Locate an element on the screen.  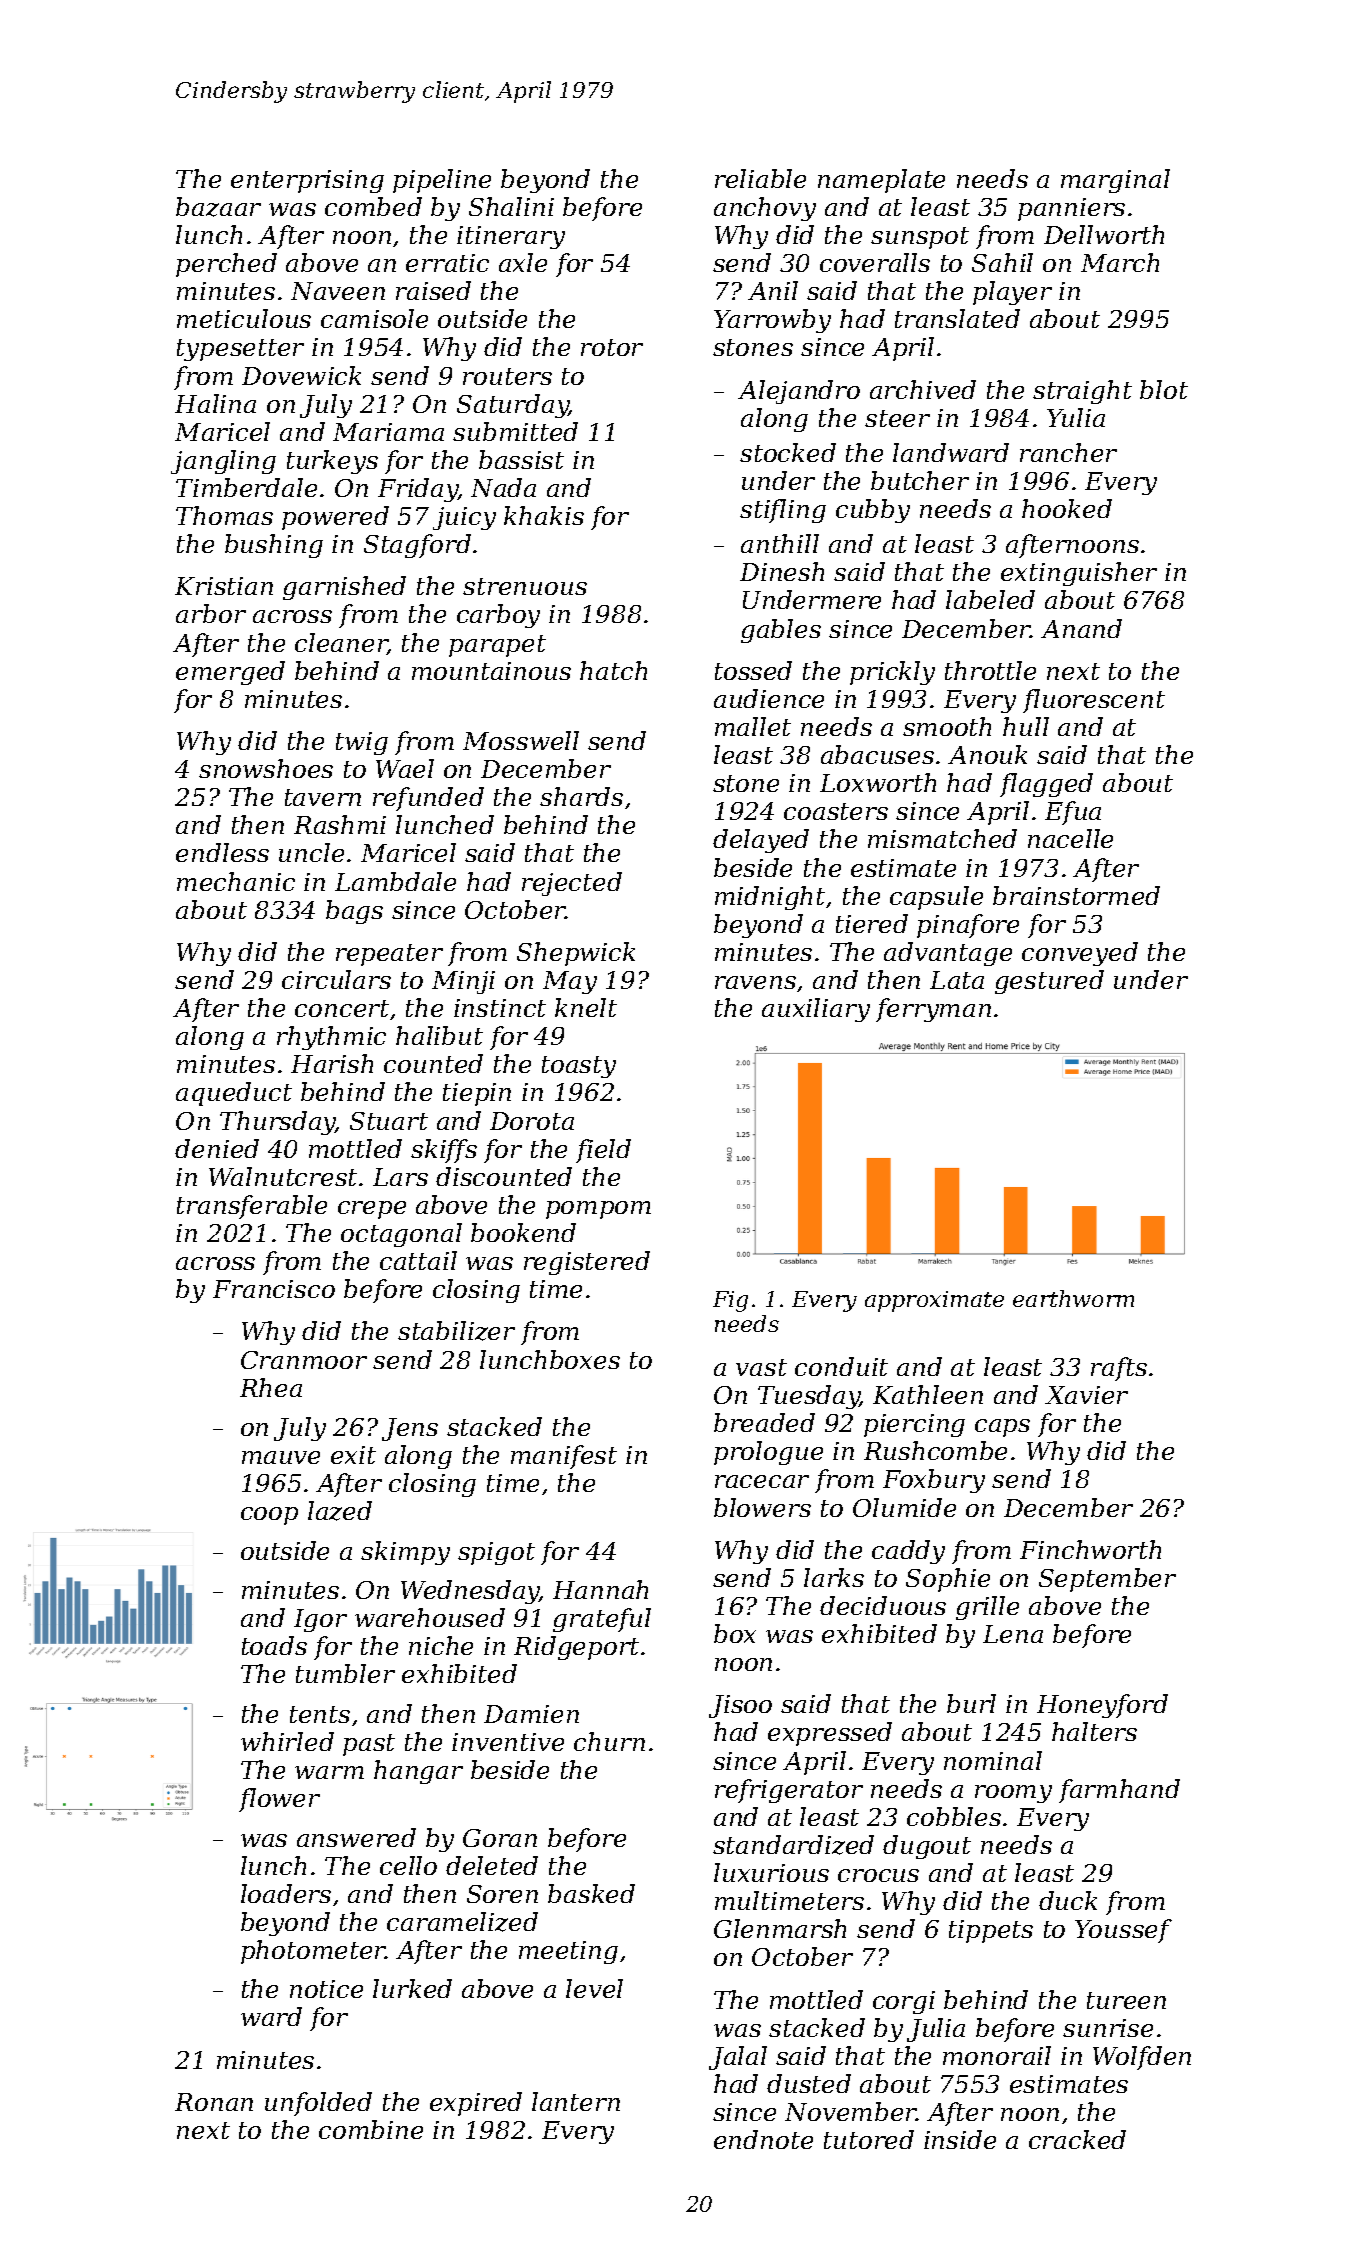
rafts is located at coordinates (1119, 1369).
